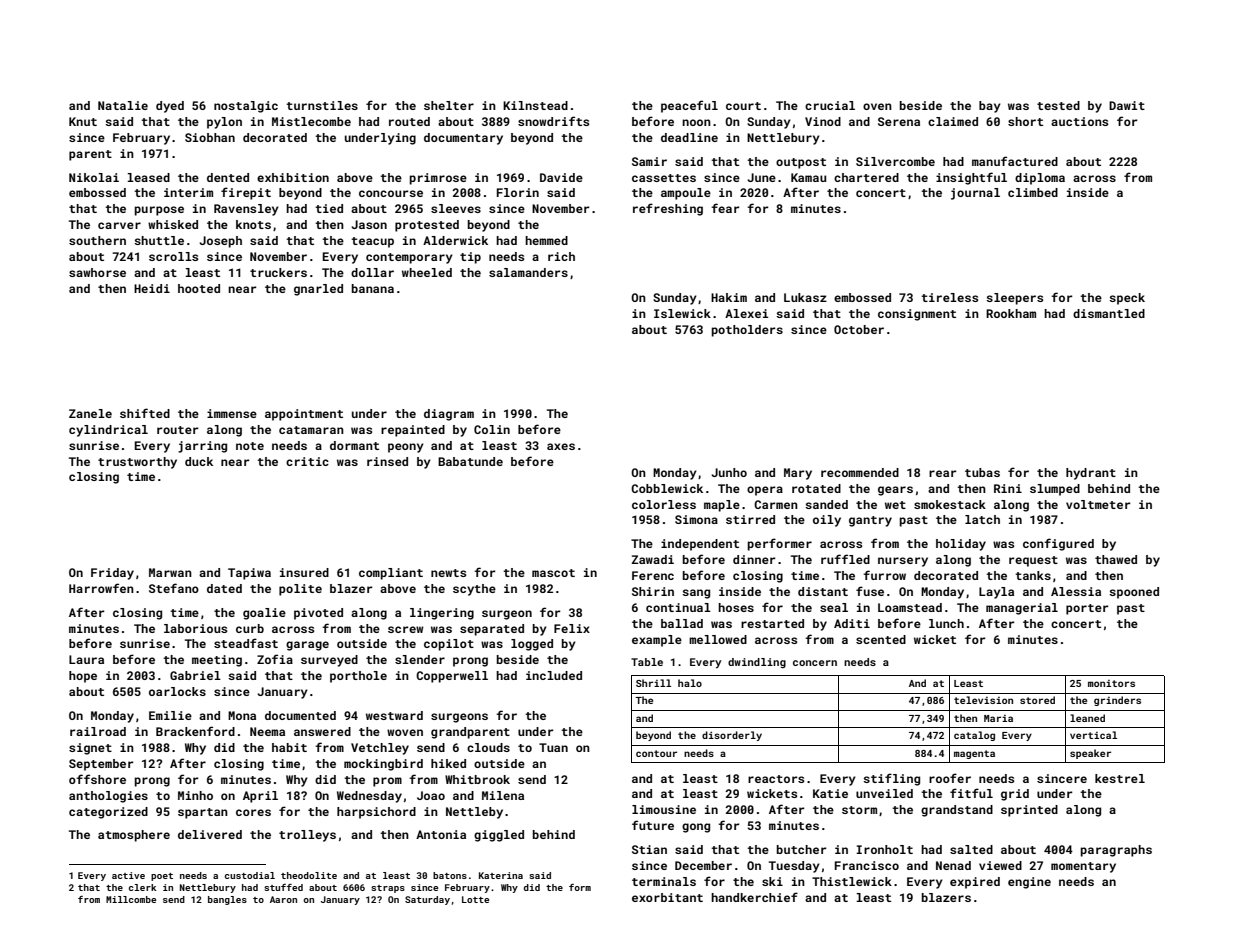 This screenshot has width=1233, height=952. I want to click on hooted, so click(199, 288).
